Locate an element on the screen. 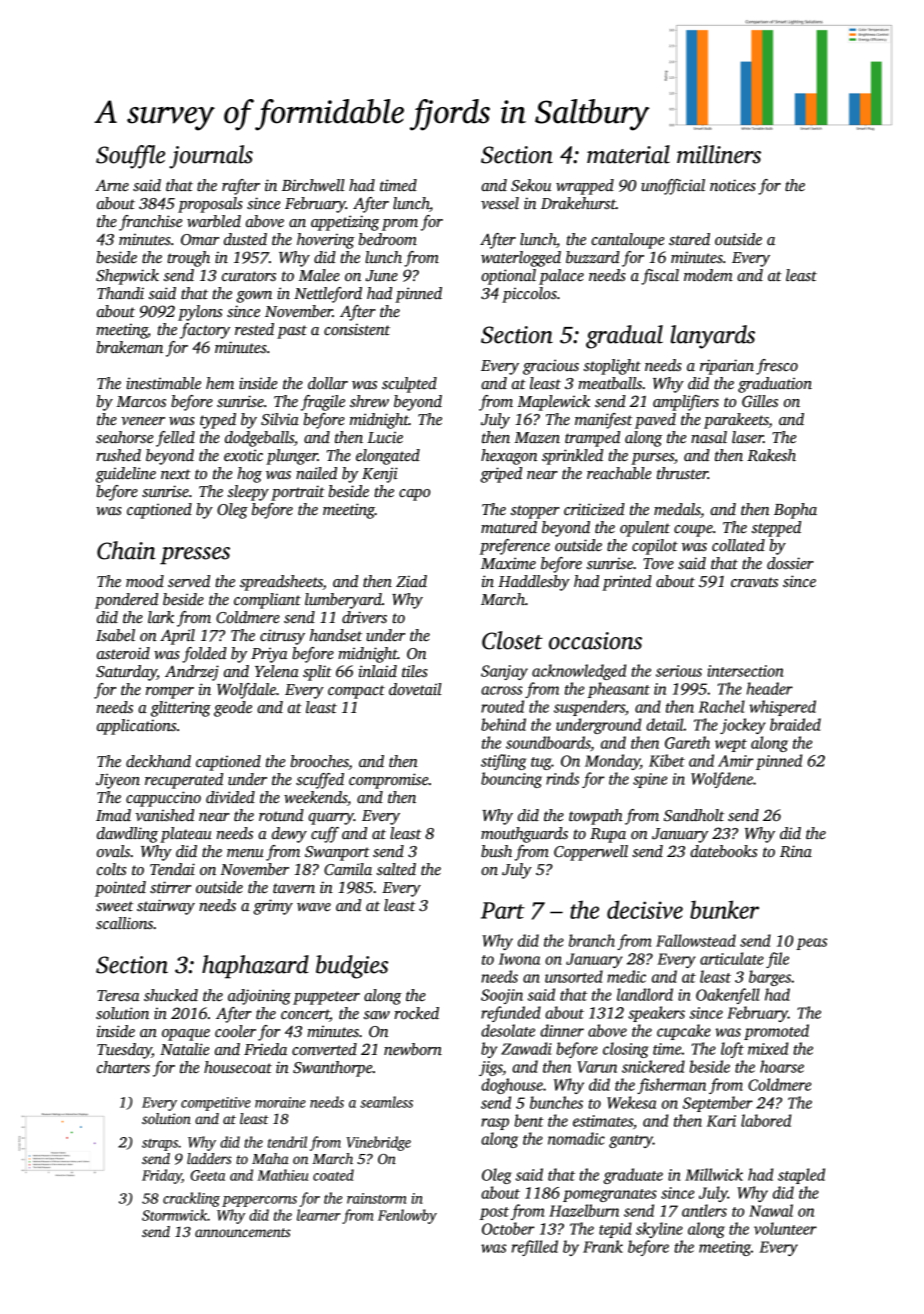  Mathieu is located at coordinates (282, 1175).
